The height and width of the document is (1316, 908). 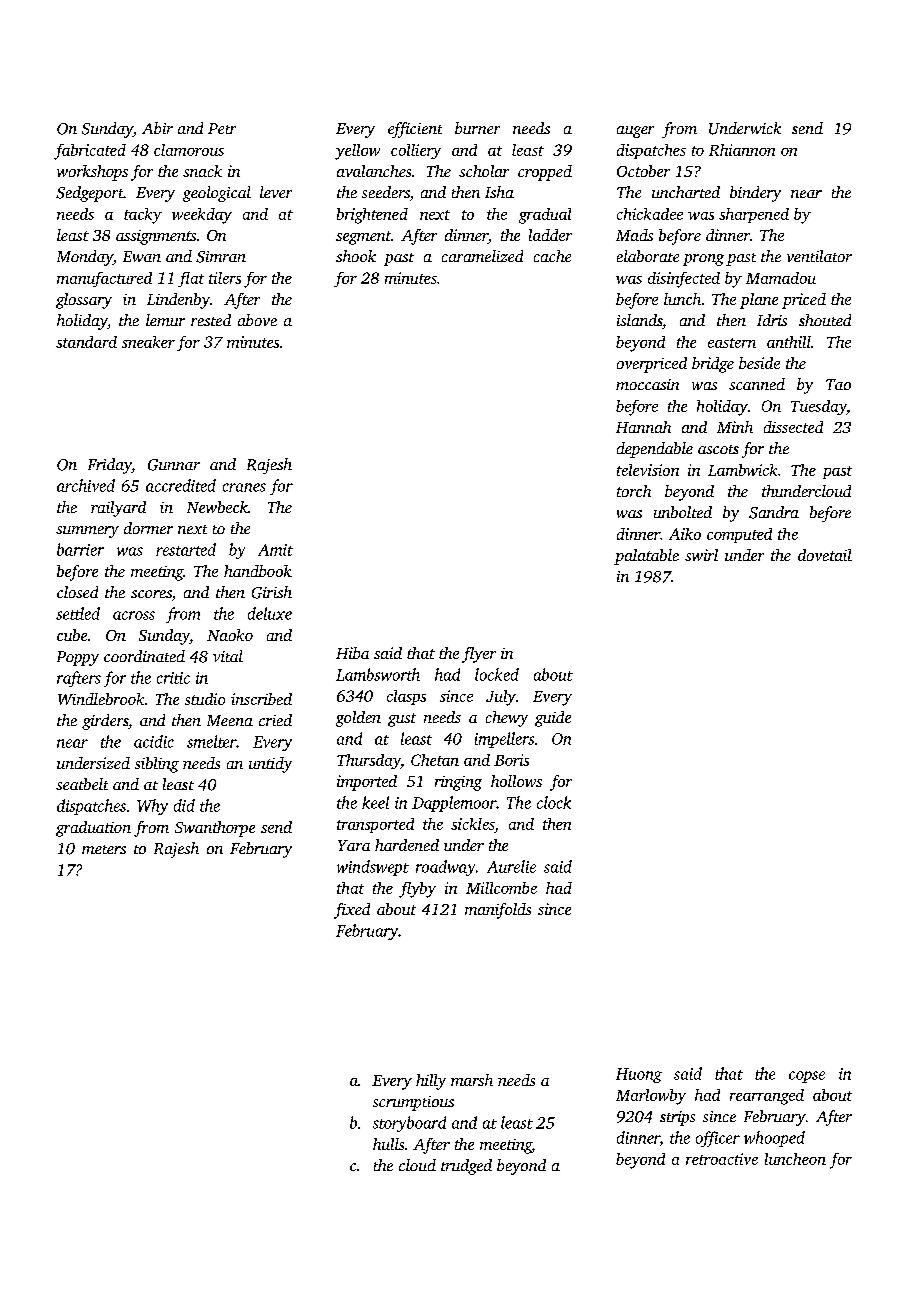 What do you see at coordinates (825, 555) in the document?
I see `dovetail` at bounding box center [825, 555].
